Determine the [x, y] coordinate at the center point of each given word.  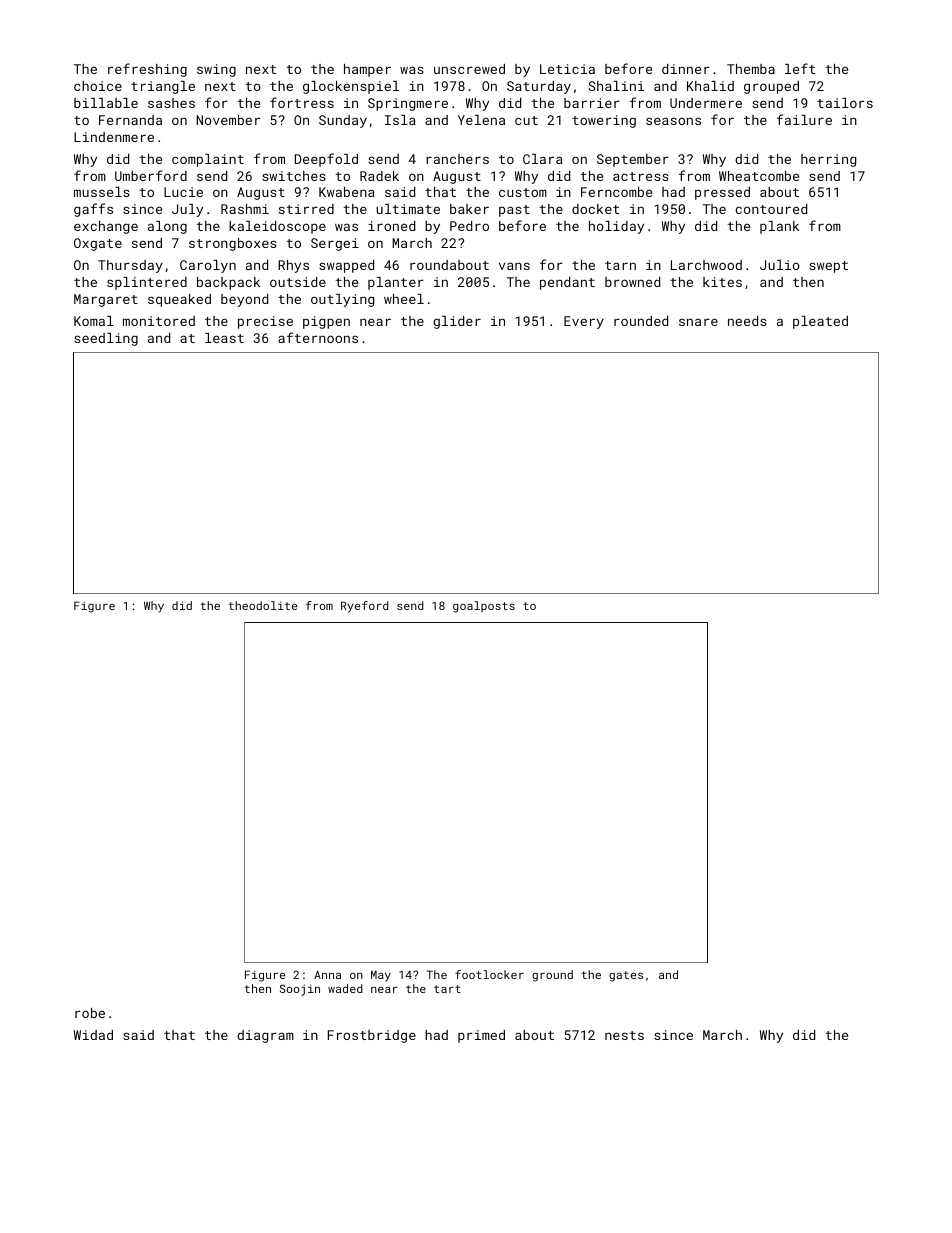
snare [698, 322]
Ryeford [365, 607]
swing [216, 70]
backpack [228, 283]
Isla [400, 120]
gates [626, 976]
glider [457, 322]
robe [90, 1013]
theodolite [262, 605]
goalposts [484, 607]
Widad [93, 1035]
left [800, 68]
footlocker [489, 974]
